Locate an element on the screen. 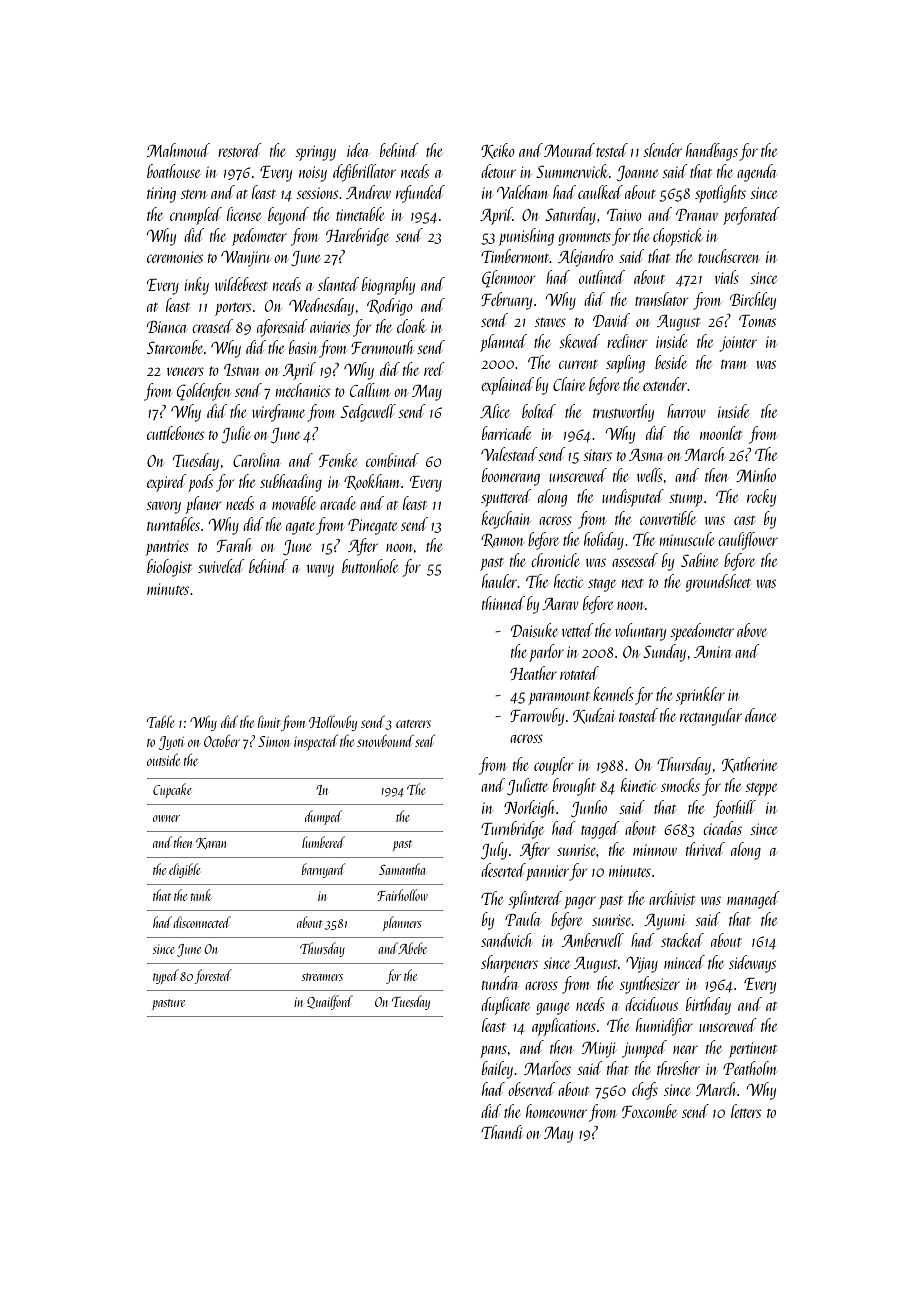 This screenshot has height=1314, width=924. Pinegate is located at coordinates (372, 527).
